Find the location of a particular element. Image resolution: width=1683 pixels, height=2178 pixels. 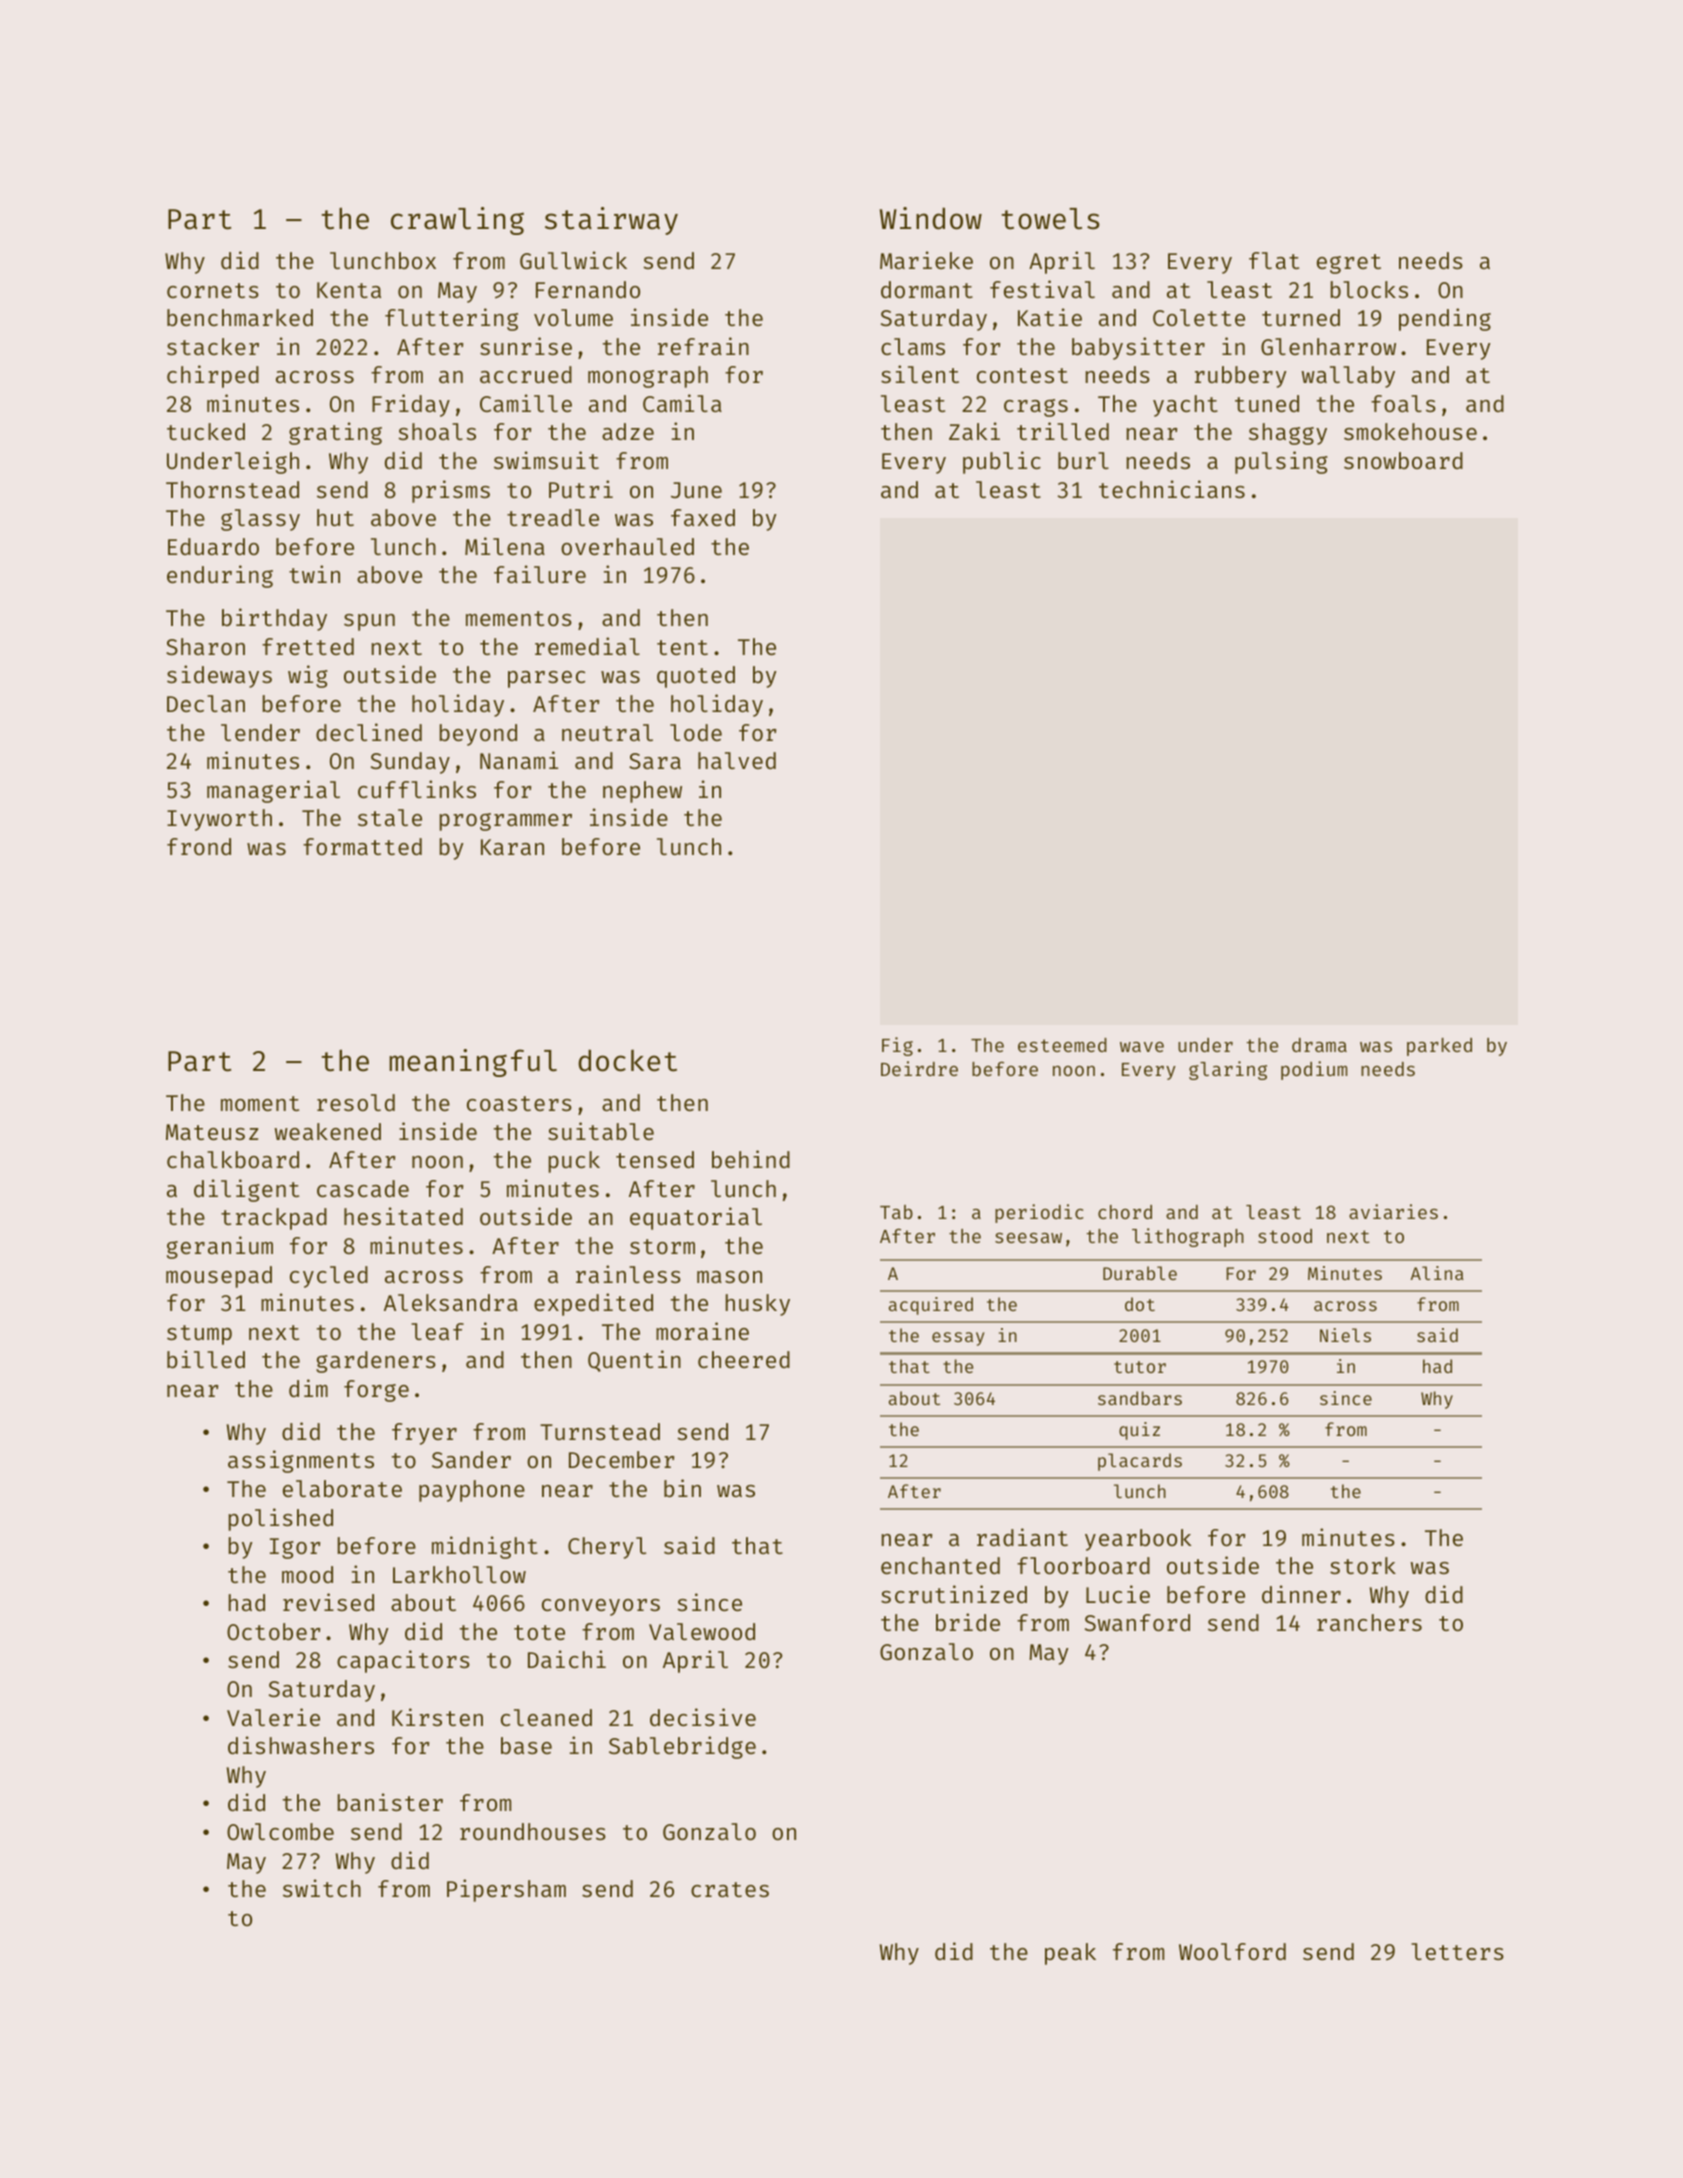

periodic is located at coordinates (1039, 1213).
